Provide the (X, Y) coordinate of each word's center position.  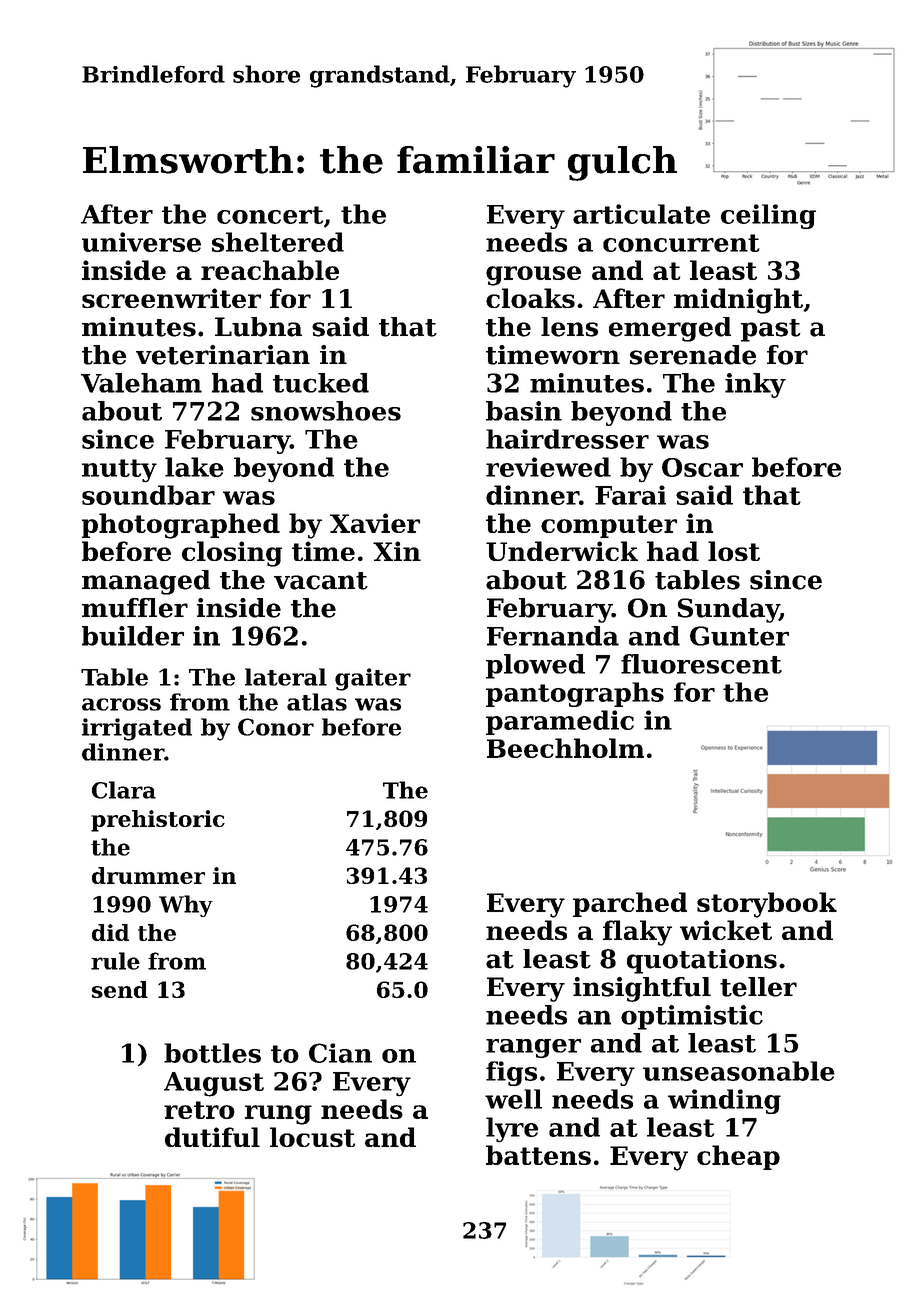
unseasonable (739, 1071)
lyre (512, 1130)
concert (270, 215)
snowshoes (326, 411)
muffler (135, 608)
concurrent (681, 243)
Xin (397, 551)
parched (630, 904)
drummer (148, 875)
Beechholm (565, 748)
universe (141, 242)
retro (199, 1110)
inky (755, 385)
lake (194, 467)
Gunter (739, 636)
